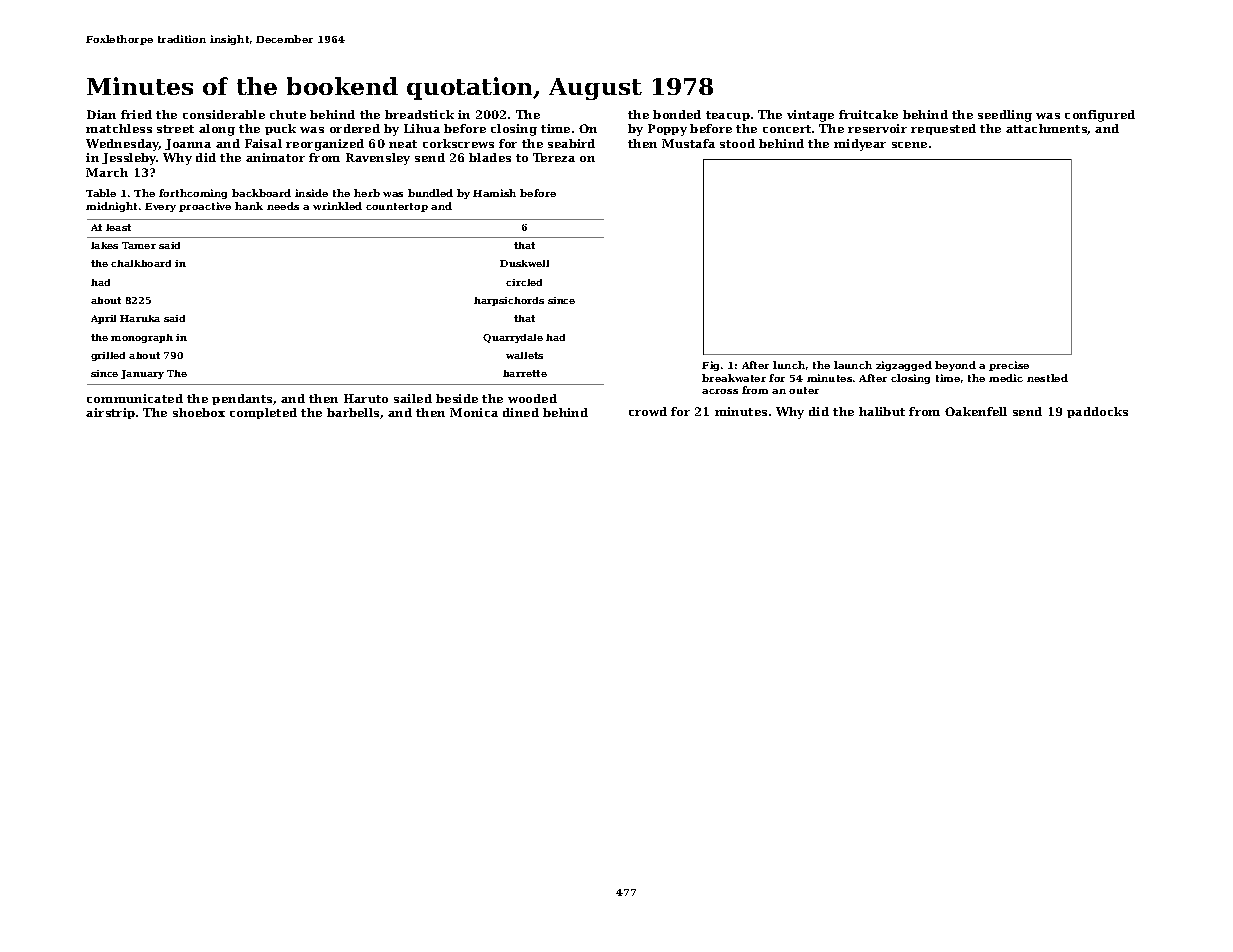 This document has height=952, width=1233. I want to click on chute, so click(288, 114).
